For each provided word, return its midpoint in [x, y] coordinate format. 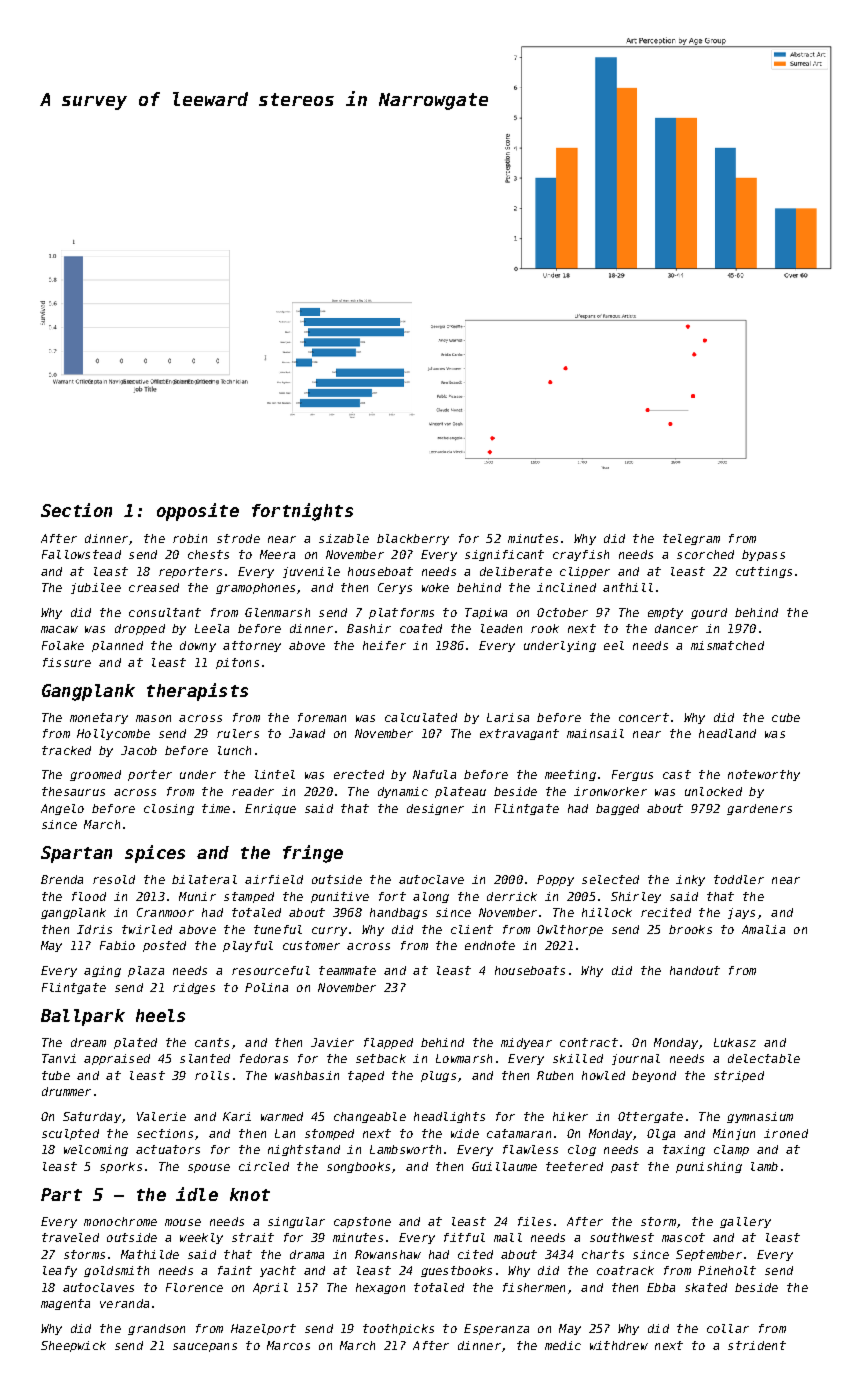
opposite [198, 512]
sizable [344, 538]
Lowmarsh [464, 1058]
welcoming [96, 1150]
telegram [691, 539]
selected [610, 879]
